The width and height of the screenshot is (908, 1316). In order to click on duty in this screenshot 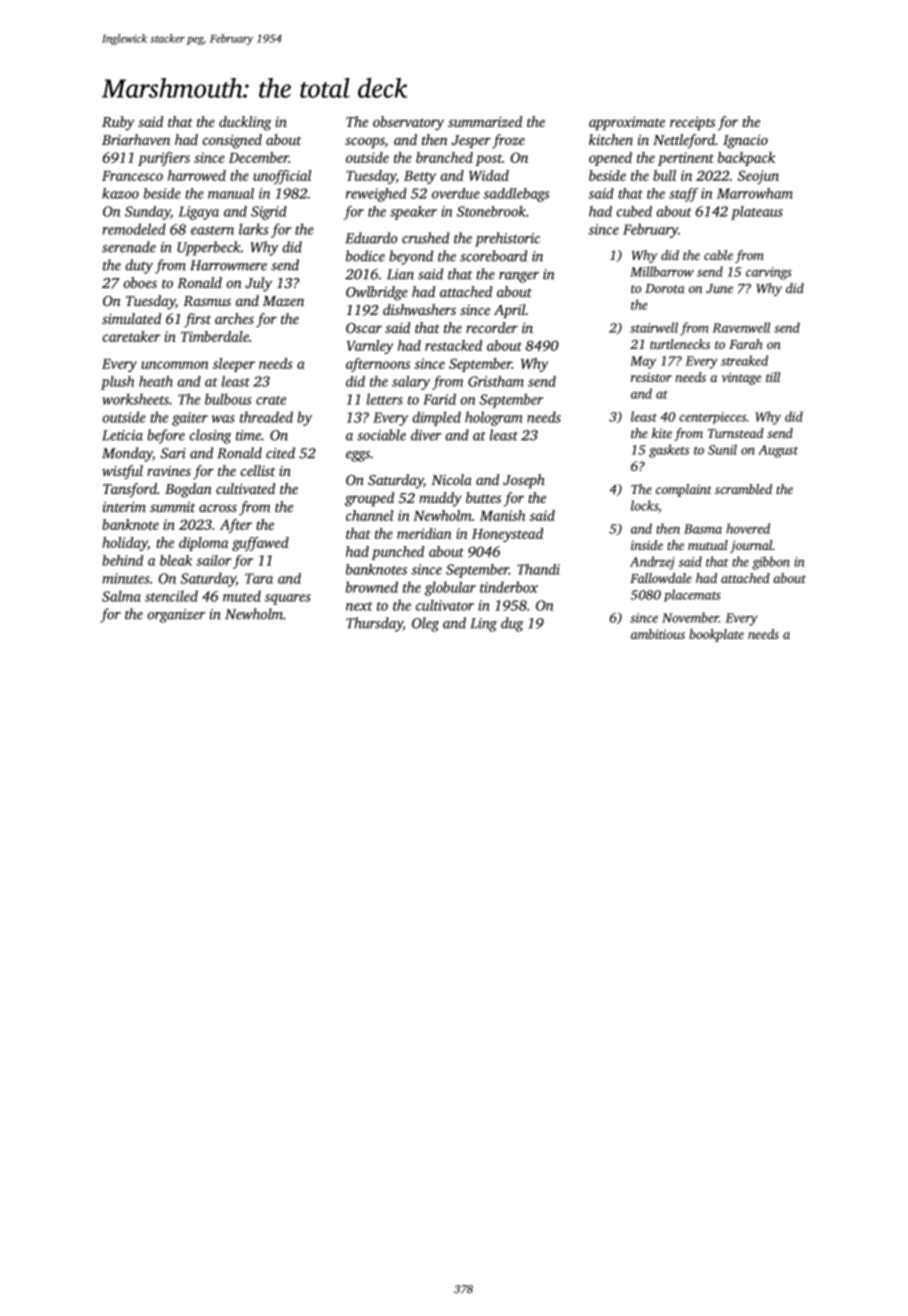, I will do `click(139, 266)`.
